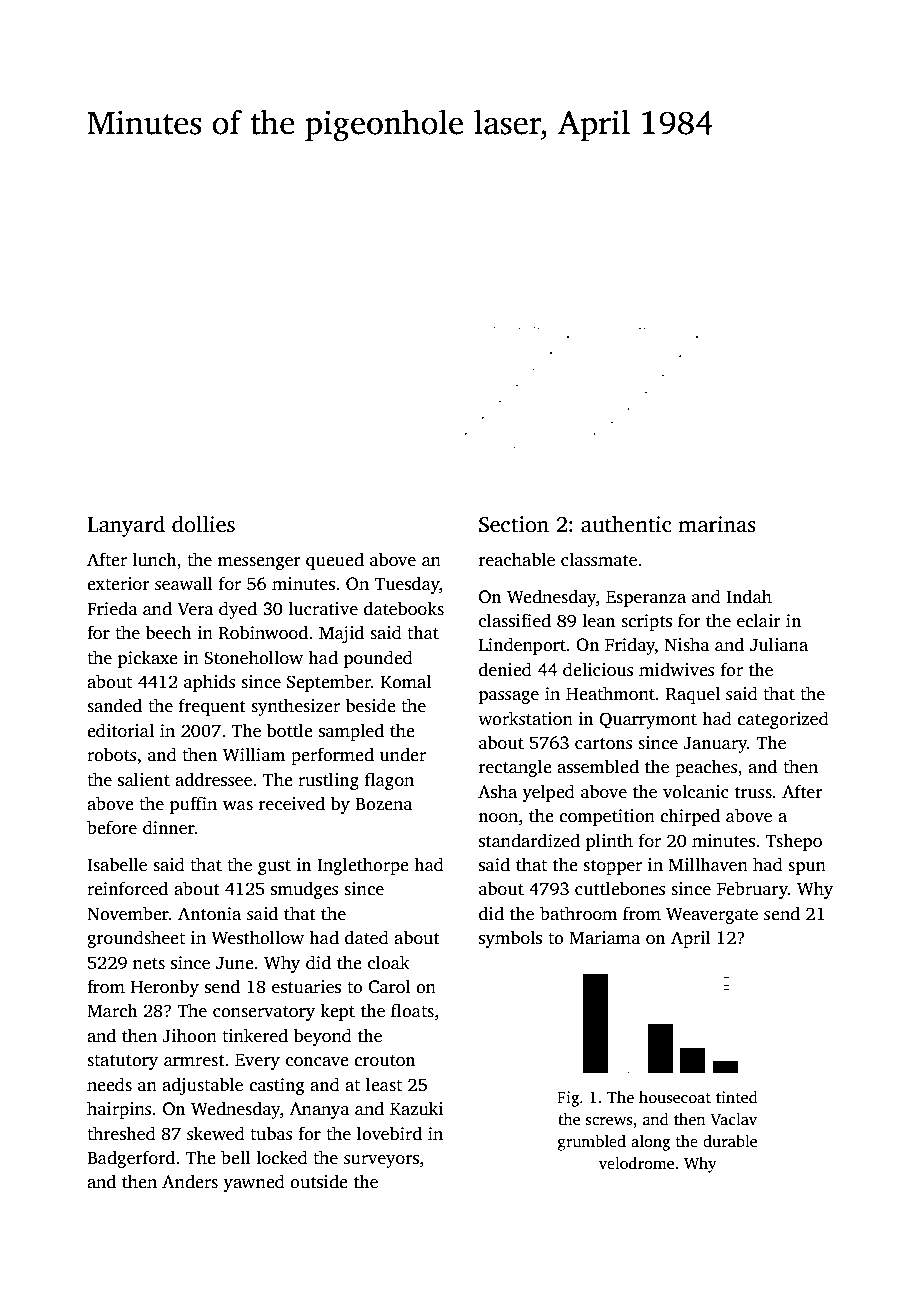 The width and height of the screenshot is (924, 1314). Describe the element at coordinates (203, 524) in the screenshot. I see `dollies` at that location.
